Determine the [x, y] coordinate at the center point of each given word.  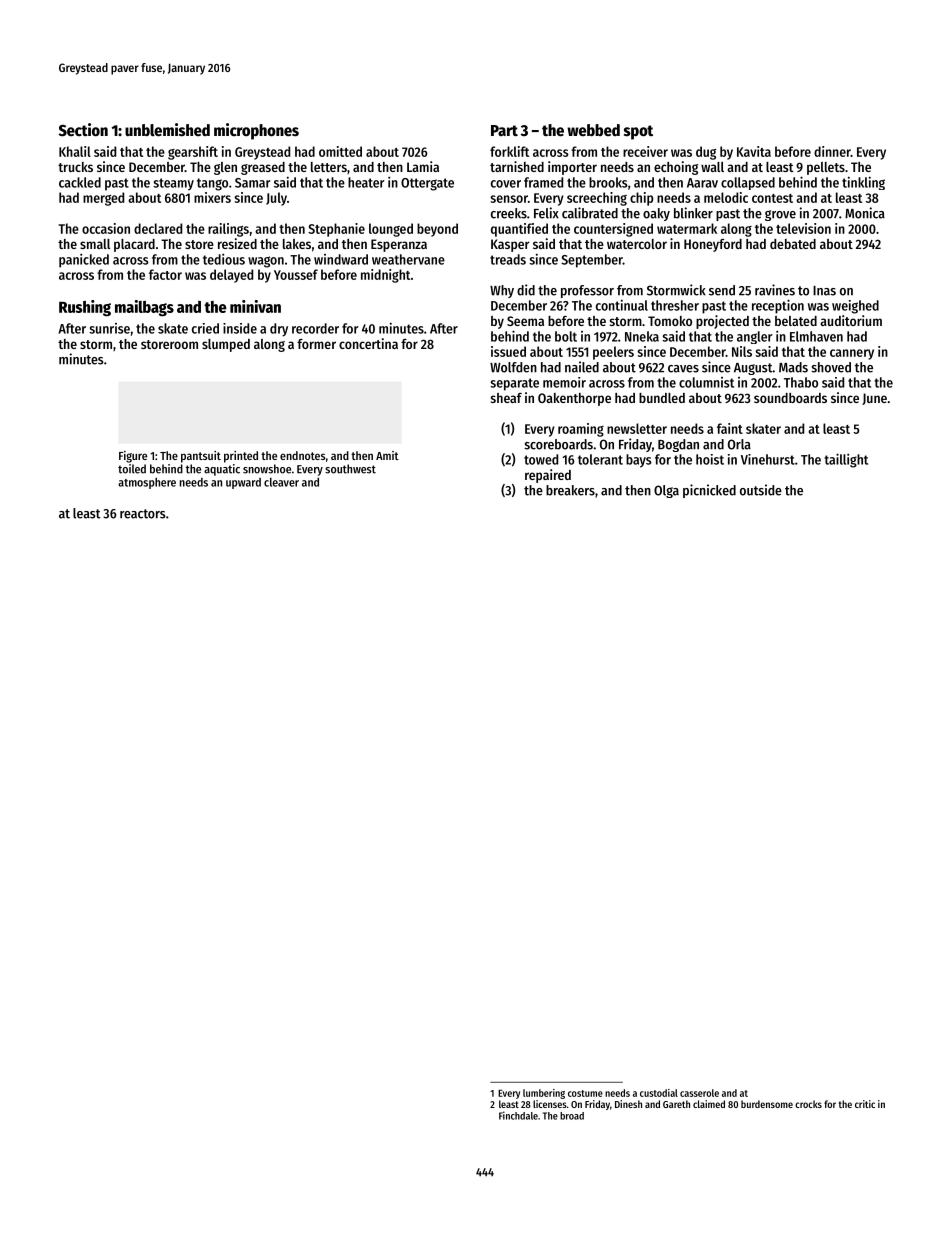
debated [793, 244]
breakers [570, 490]
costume [585, 1093]
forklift [509, 151]
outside [761, 490]
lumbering [544, 1094]
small [95, 244]
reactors [143, 514]
